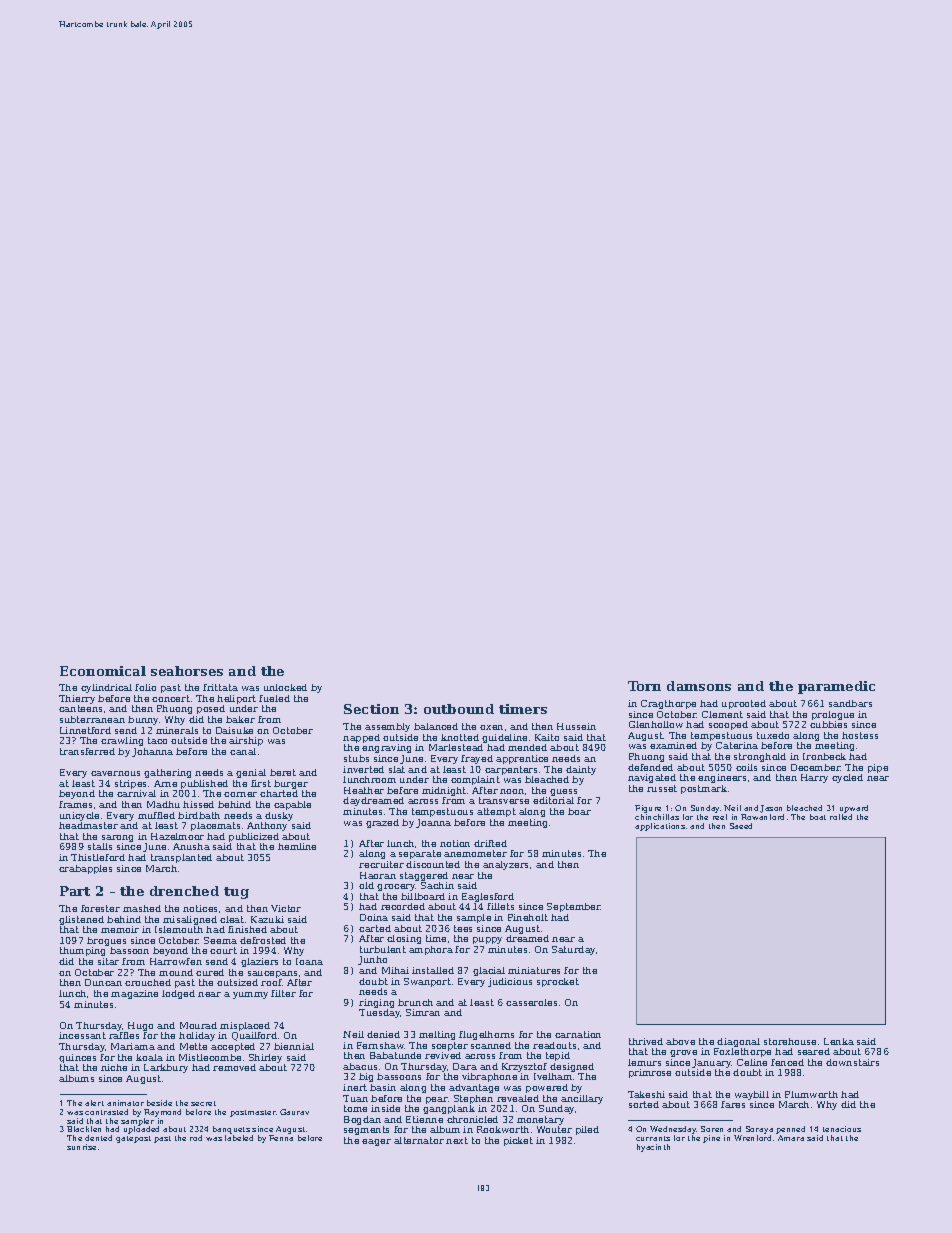  What do you see at coordinates (382, 823) in the screenshot?
I see `grazed` at bounding box center [382, 823].
